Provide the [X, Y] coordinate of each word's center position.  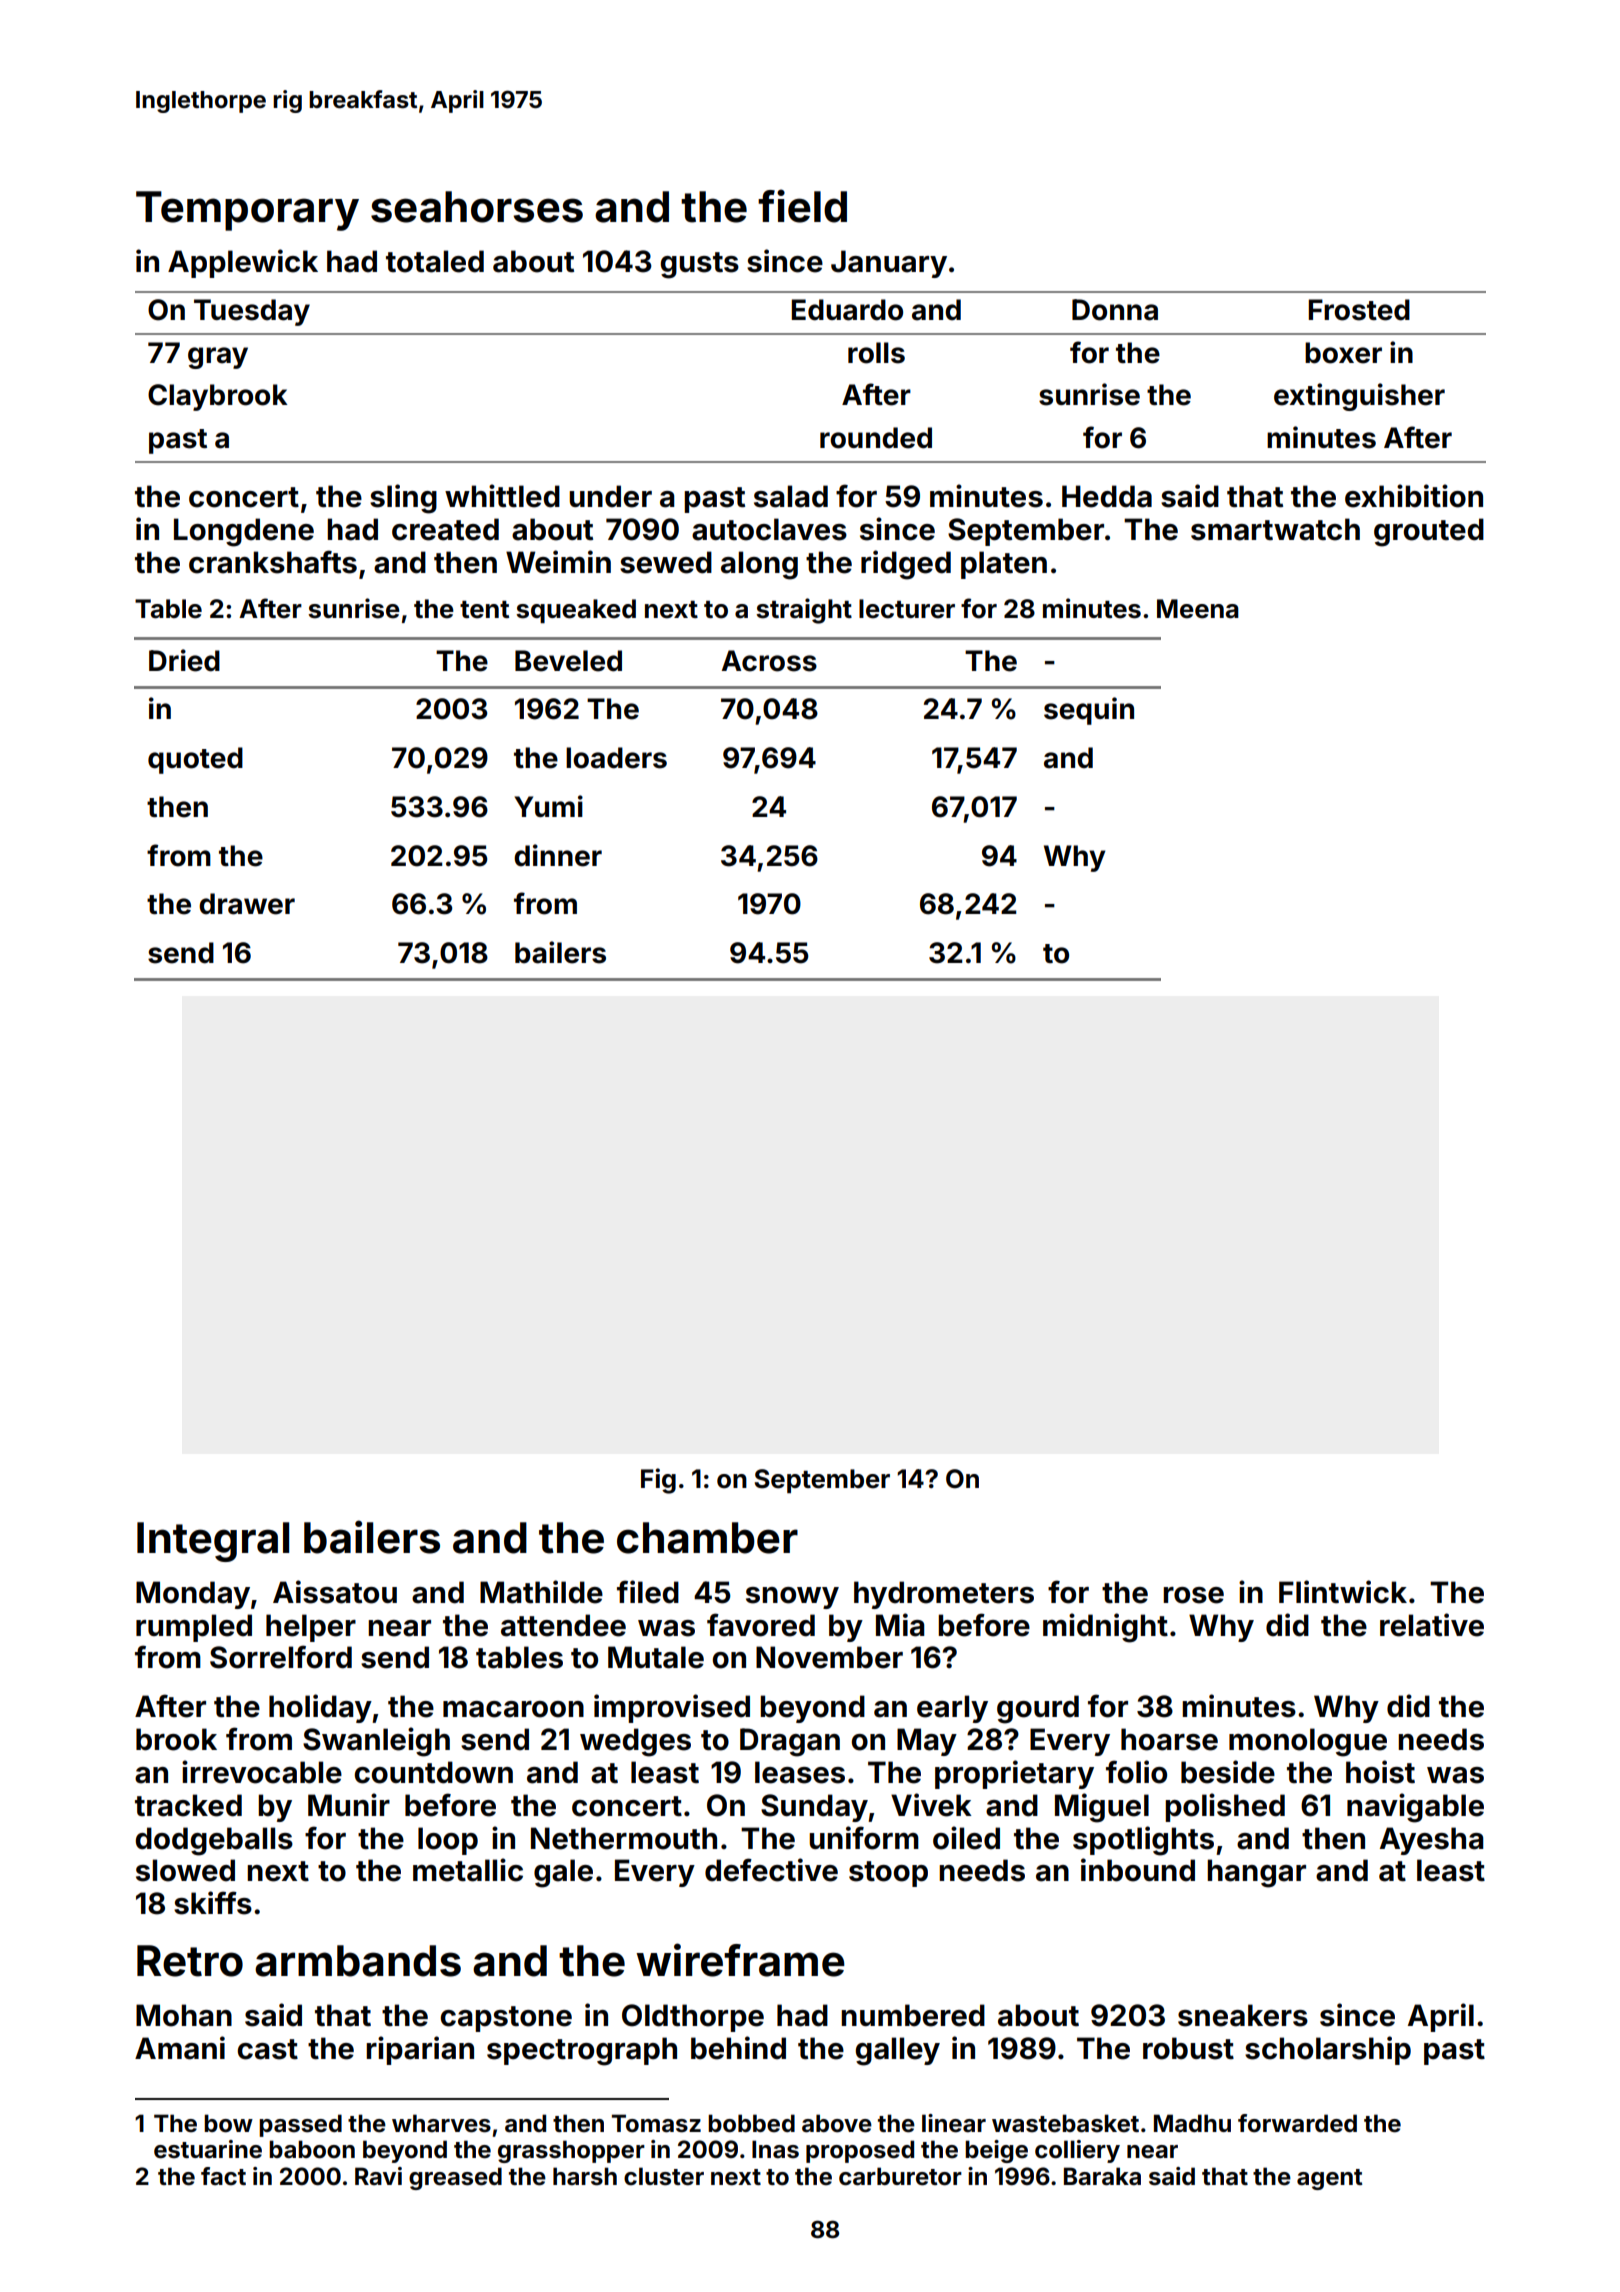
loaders [616, 758]
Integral [213, 1542]
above [837, 2123]
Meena [1198, 609]
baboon [312, 2149]
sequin [1089, 711]
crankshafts [273, 562]
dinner [558, 855]
